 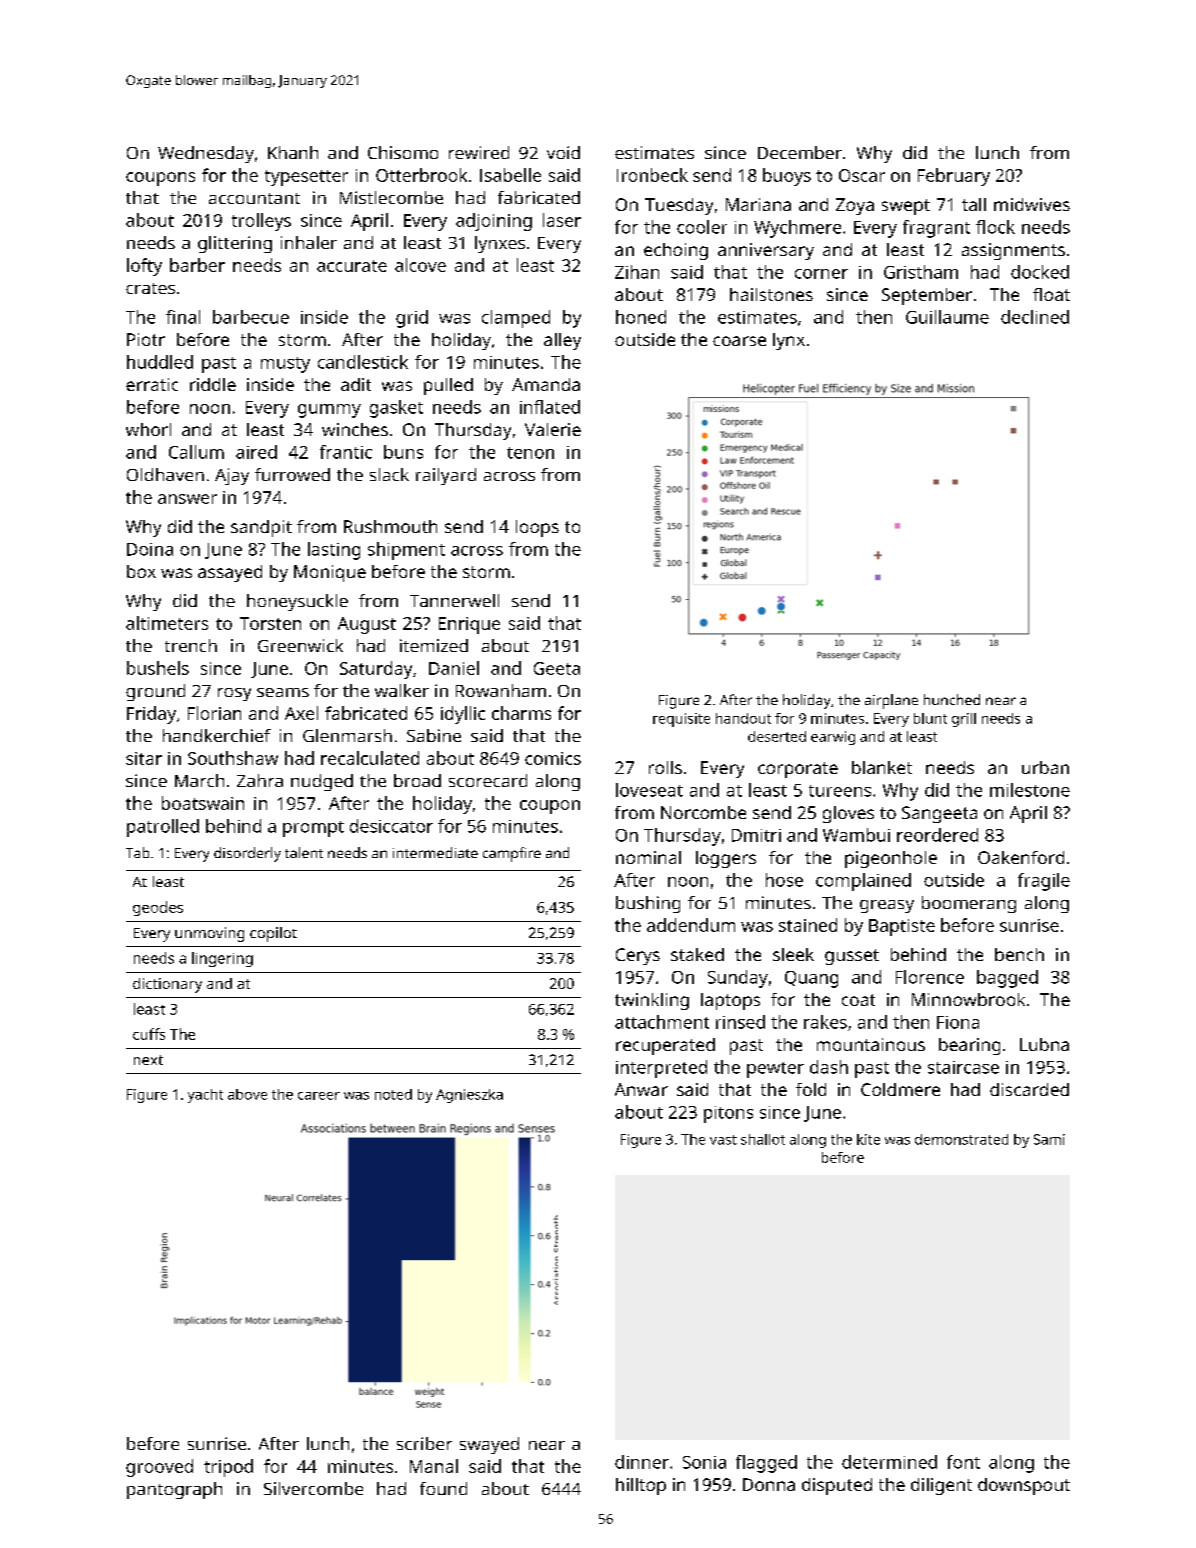 I want to click on rewired, so click(x=479, y=152).
